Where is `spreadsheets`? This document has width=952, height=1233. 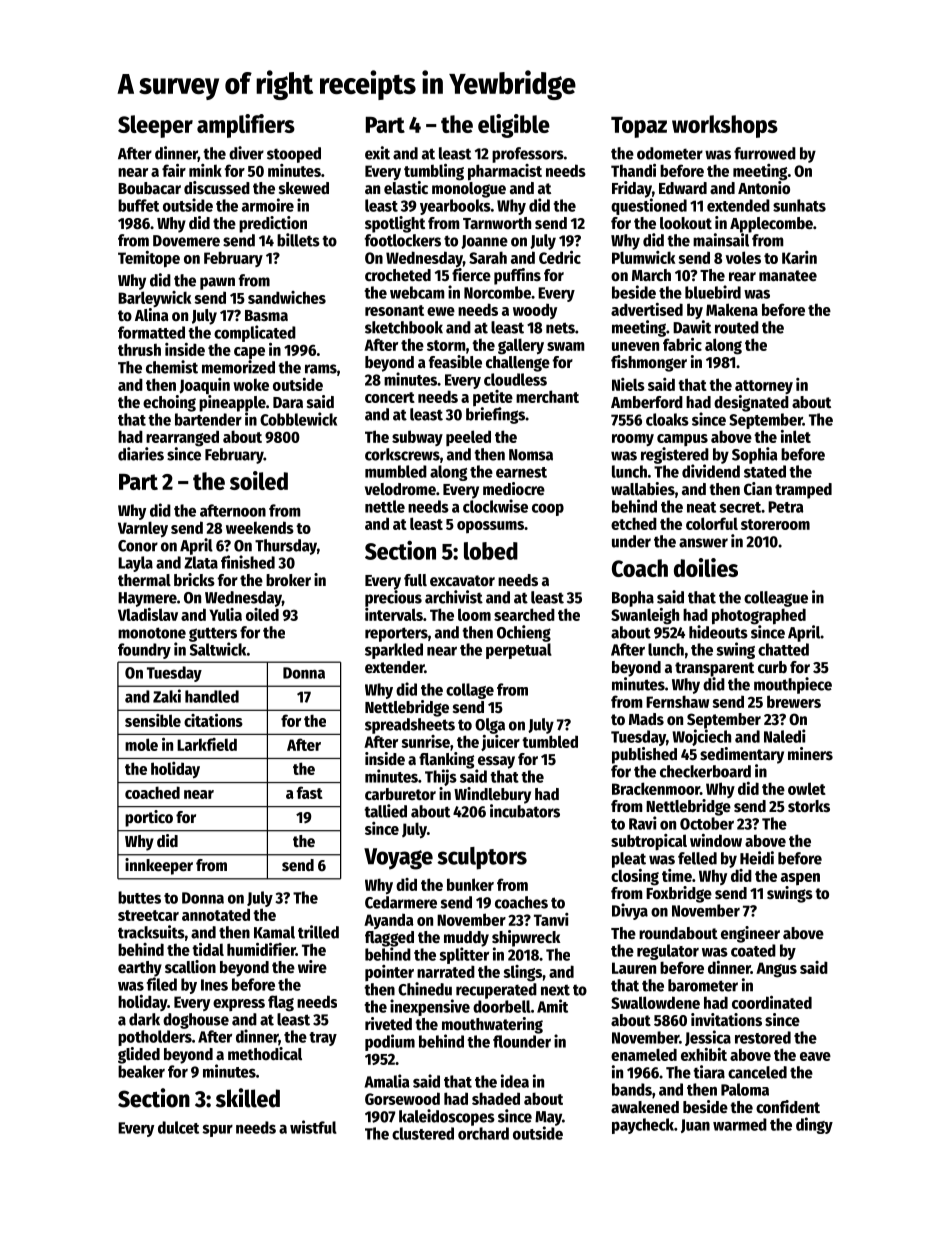
spreadsheets is located at coordinates (410, 726).
